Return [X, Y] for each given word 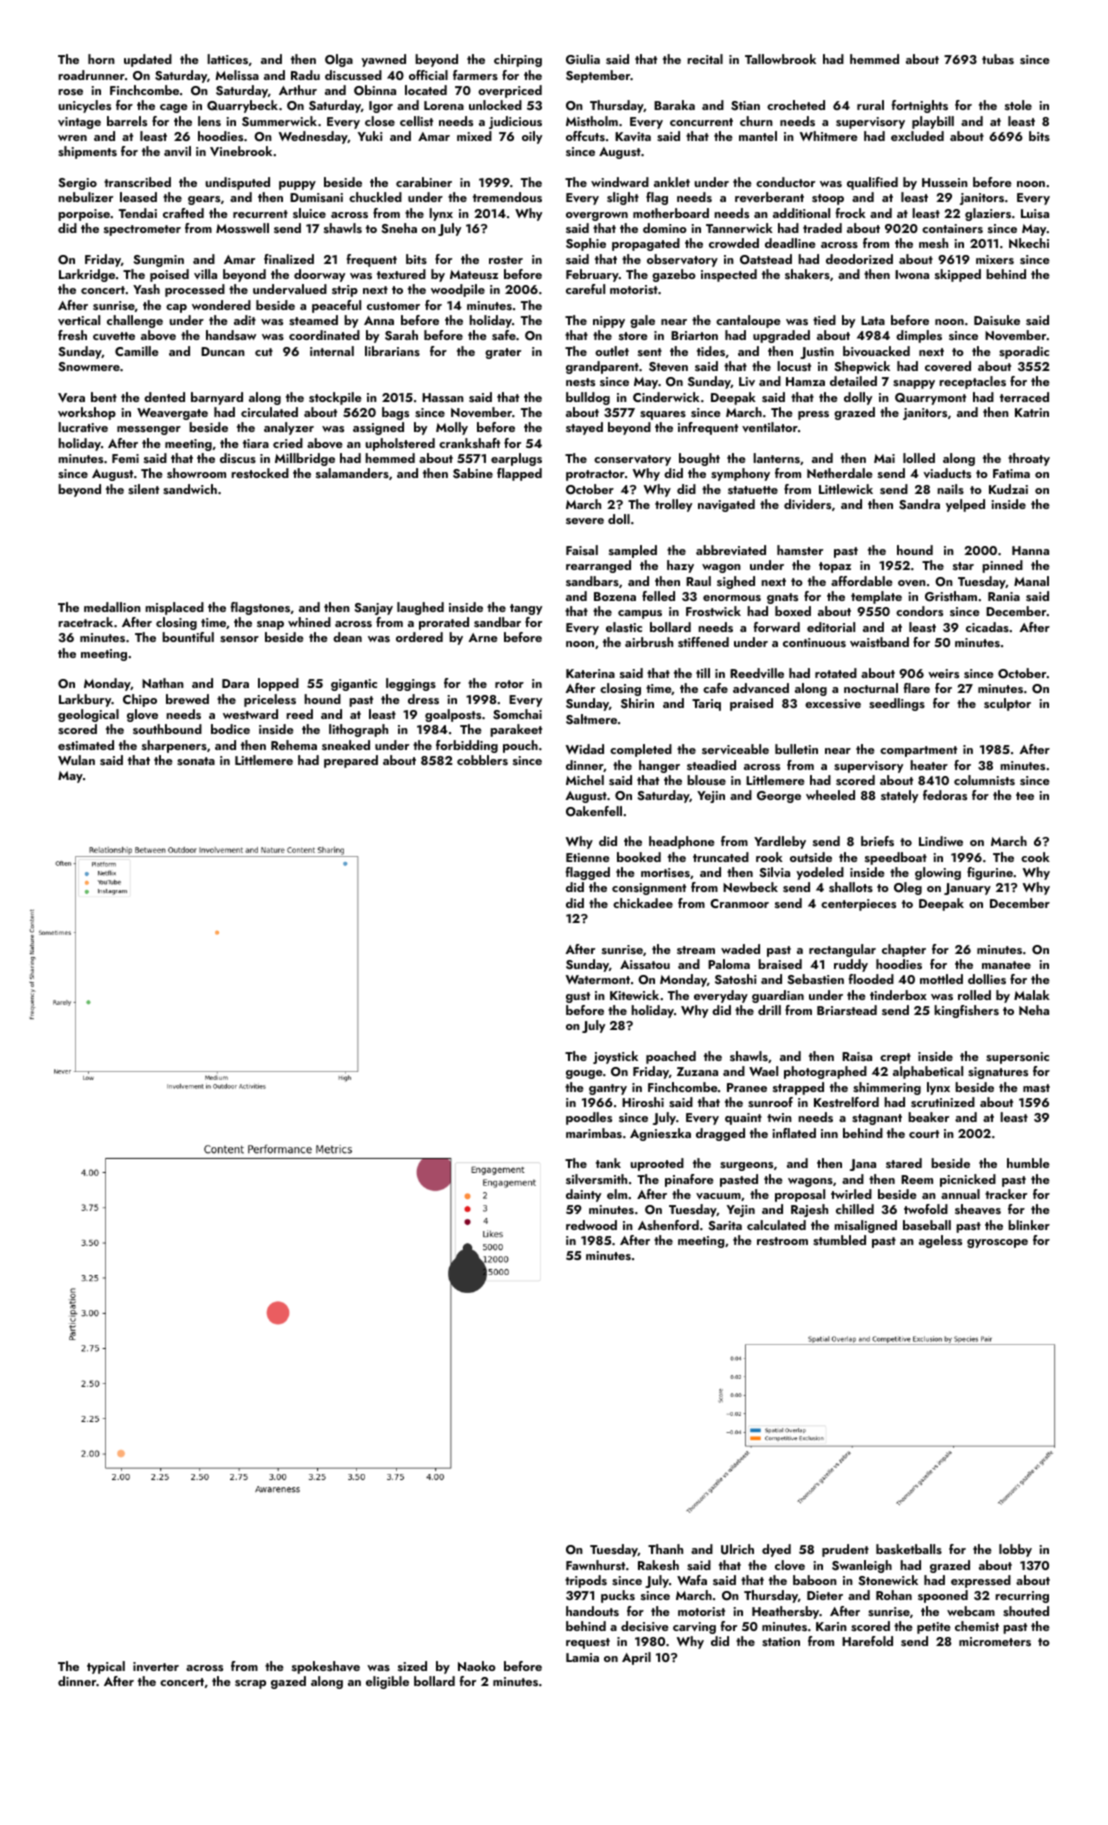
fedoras [945, 795]
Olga [339, 60]
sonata [196, 761]
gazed [288, 1682]
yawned [383, 60]
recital [705, 59]
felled [658, 596]
